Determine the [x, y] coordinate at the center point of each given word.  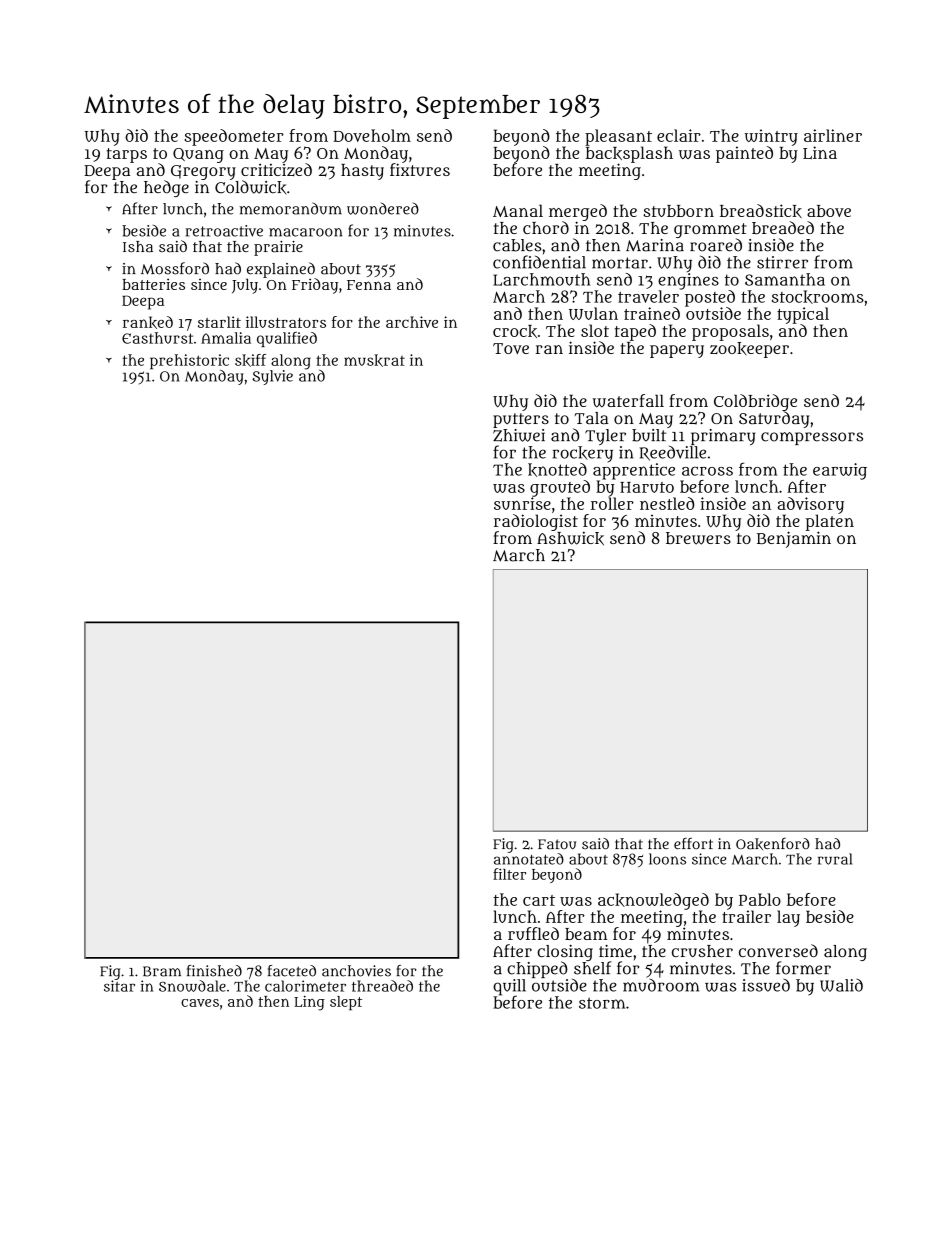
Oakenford [773, 844]
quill [509, 987]
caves [200, 1003]
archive [412, 322]
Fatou [557, 844]
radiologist [536, 522]
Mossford [175, 268]
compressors [812, 438]
